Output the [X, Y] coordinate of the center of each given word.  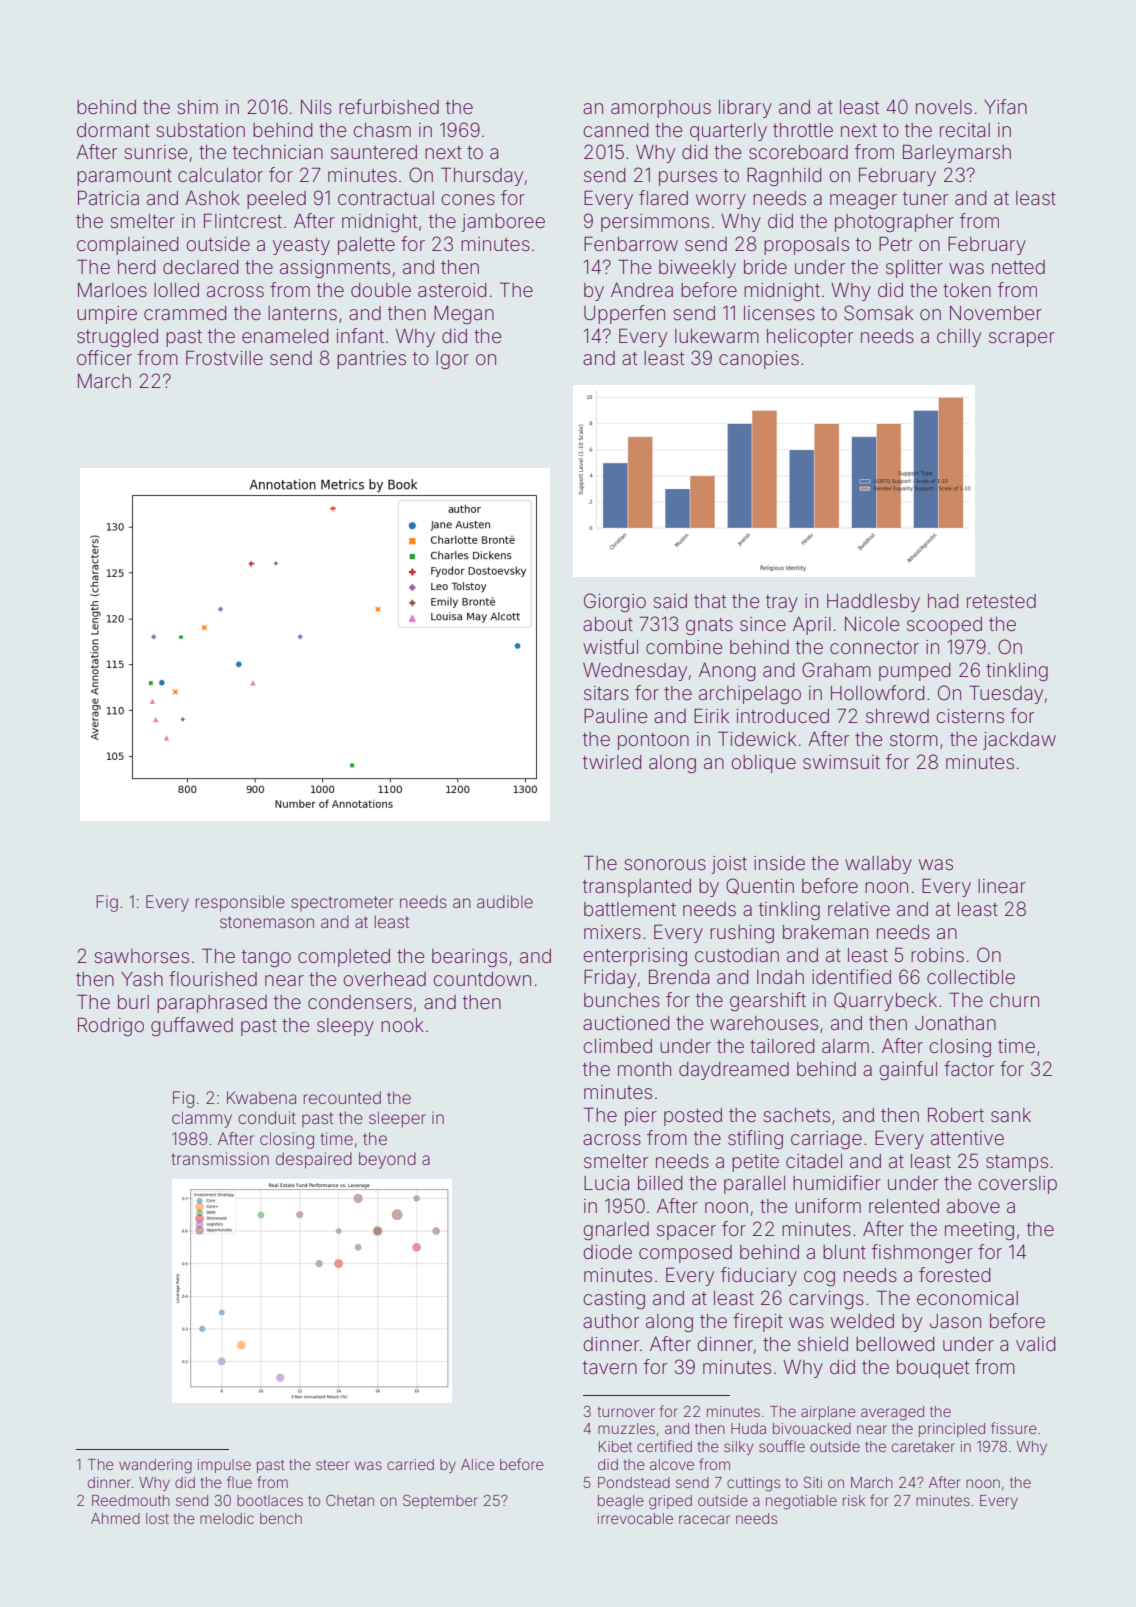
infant [360, 335]
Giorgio [615, 602]
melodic [227, 1518]
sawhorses [142, 956]
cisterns [970, 716]
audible [505, 901]
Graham [836, 669]
